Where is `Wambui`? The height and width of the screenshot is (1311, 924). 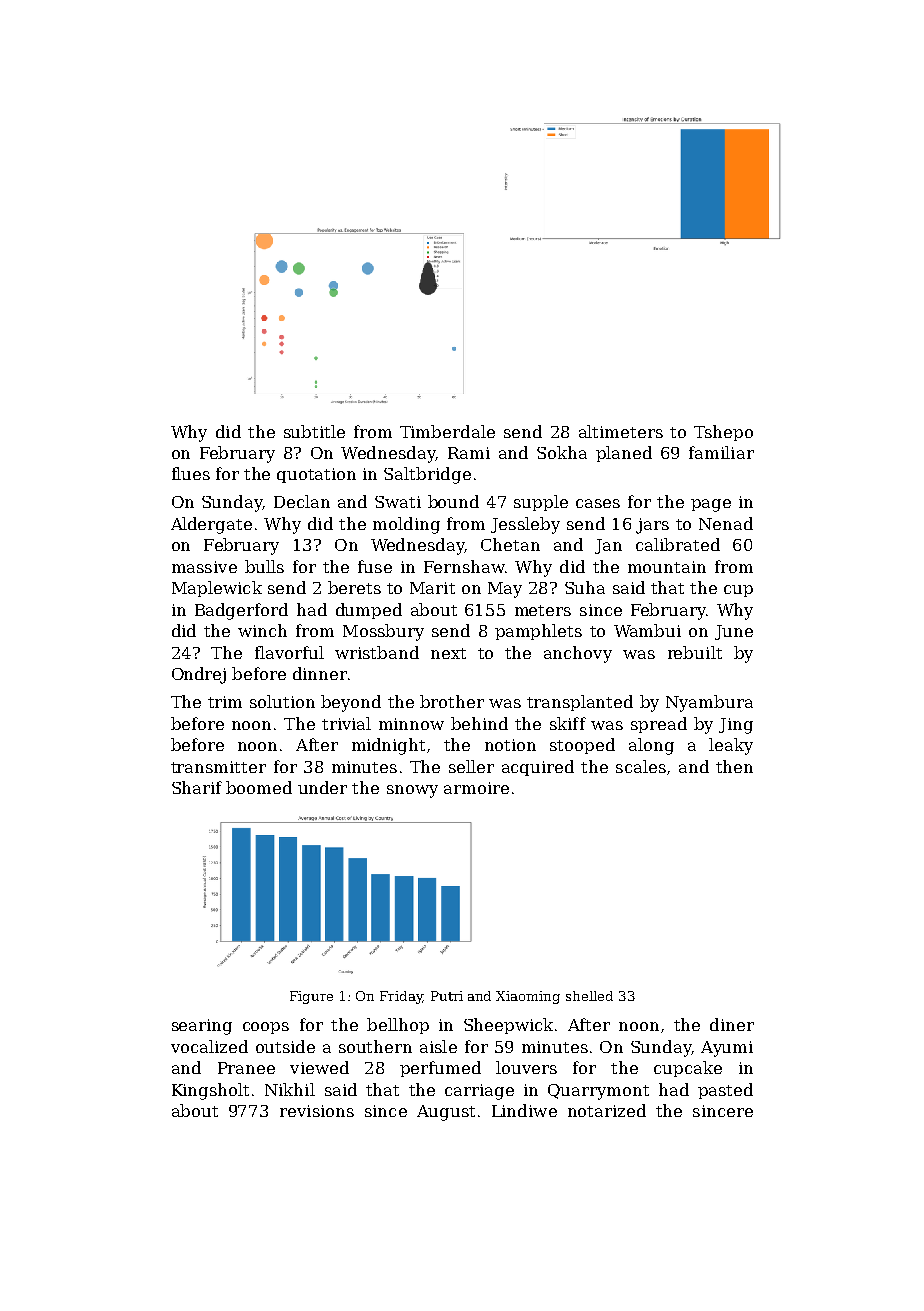 Wambui is located at coordinates (647, 630).
